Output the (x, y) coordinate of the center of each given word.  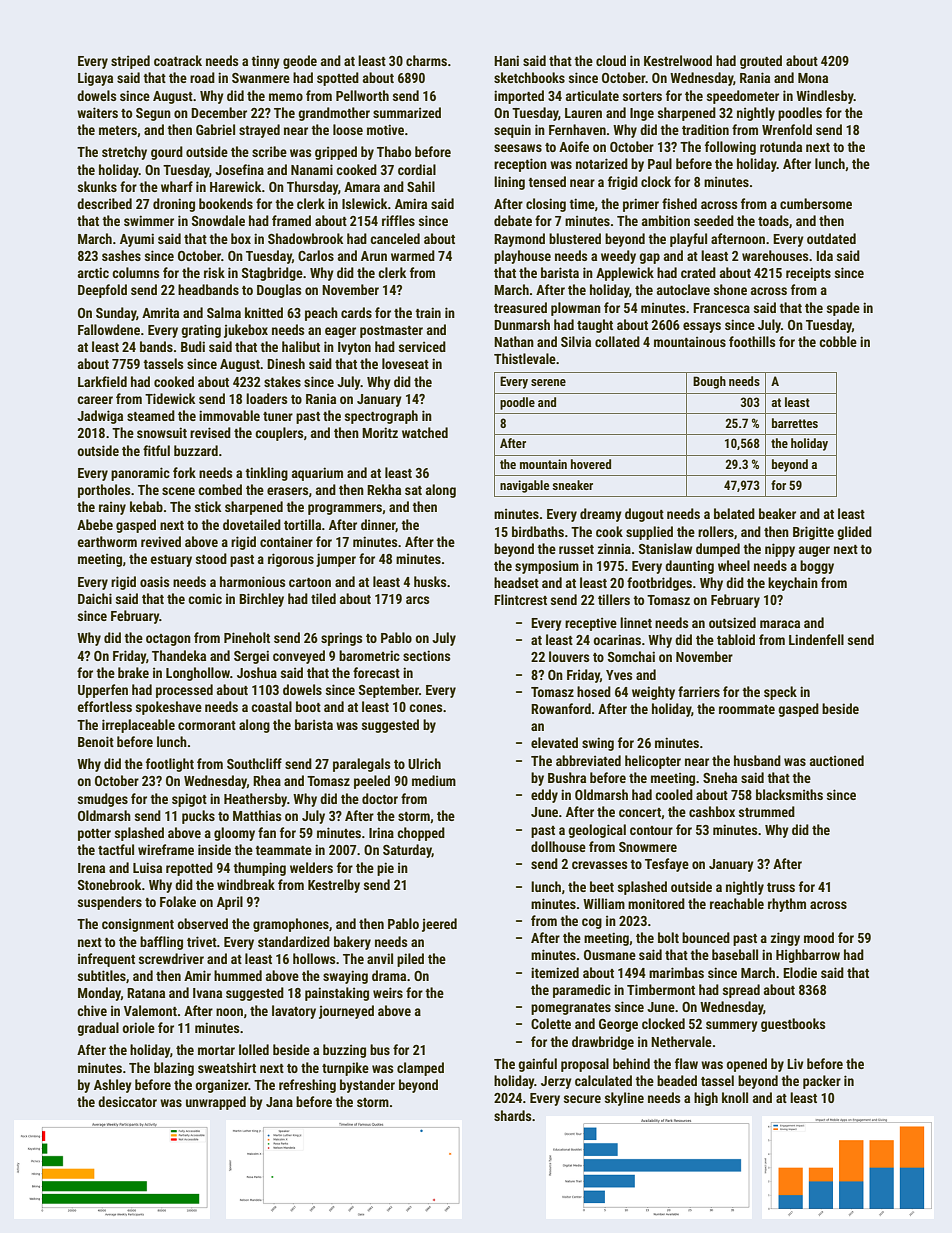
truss (781, 887)
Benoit (96, 741)
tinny (265, 62)
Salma (224, 312)
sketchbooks (529, 77)
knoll (735, 1097)
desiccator (127, 1101)
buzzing (344, 1051)
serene (548, 382)
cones (425, 708)
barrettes (795, 423)
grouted (761, 62)
